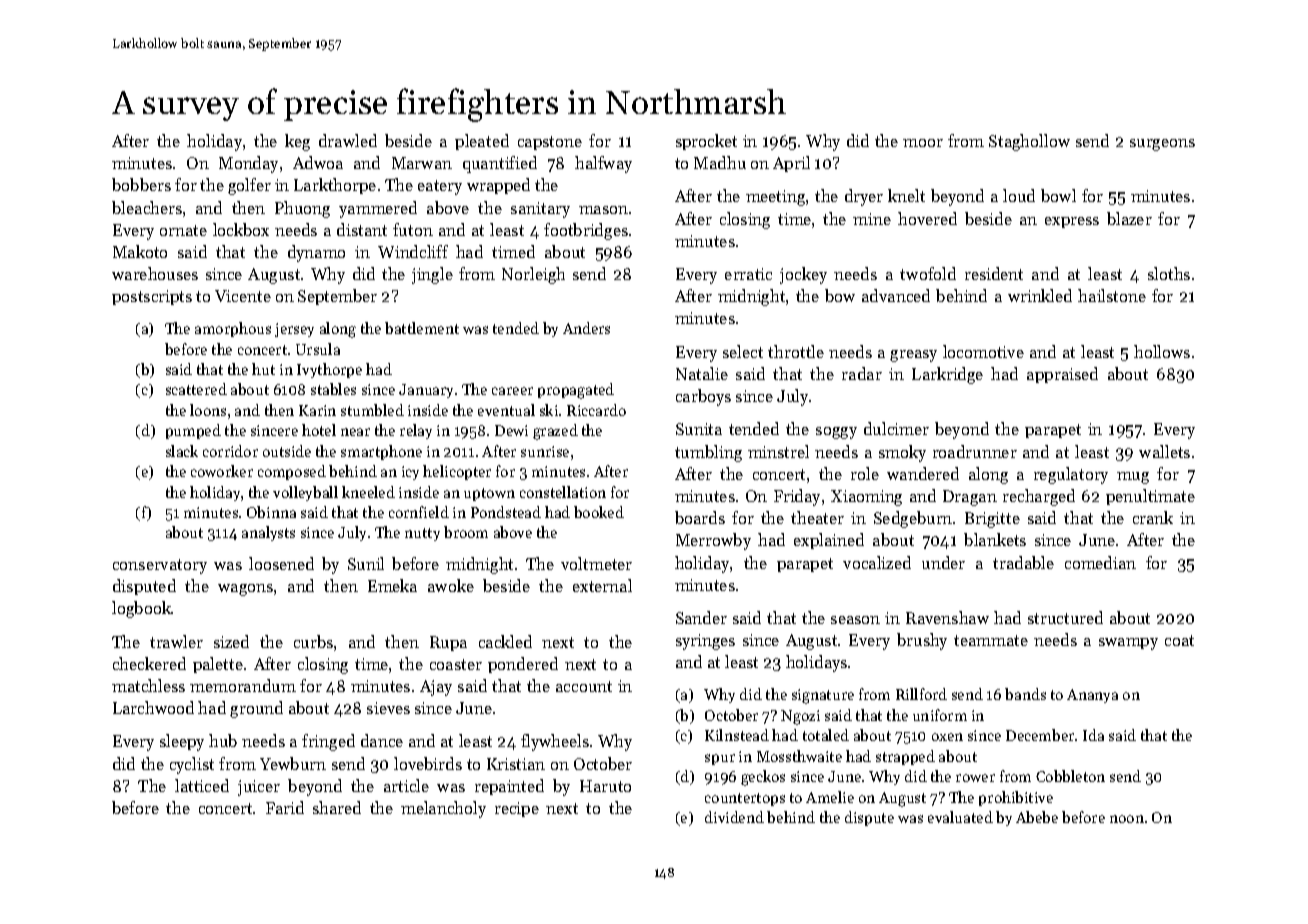 The image size is (1308, 924). What do you see at coordinates (335, 186) in the screenshot?
I see `Larkthorpe` at bounding box center [335, 186].
